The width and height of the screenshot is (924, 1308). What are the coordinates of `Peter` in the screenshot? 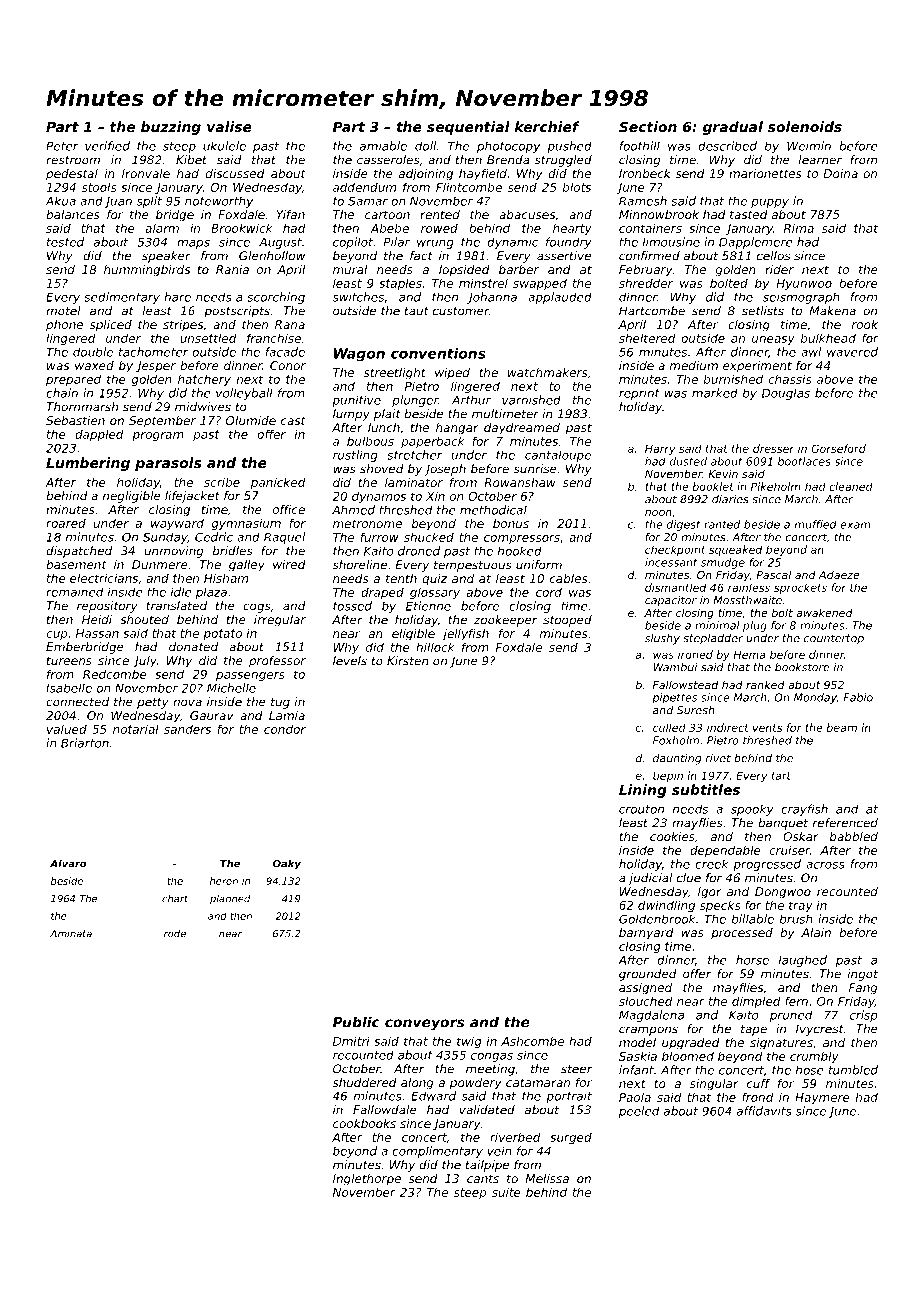 It's located at (62, 146).
